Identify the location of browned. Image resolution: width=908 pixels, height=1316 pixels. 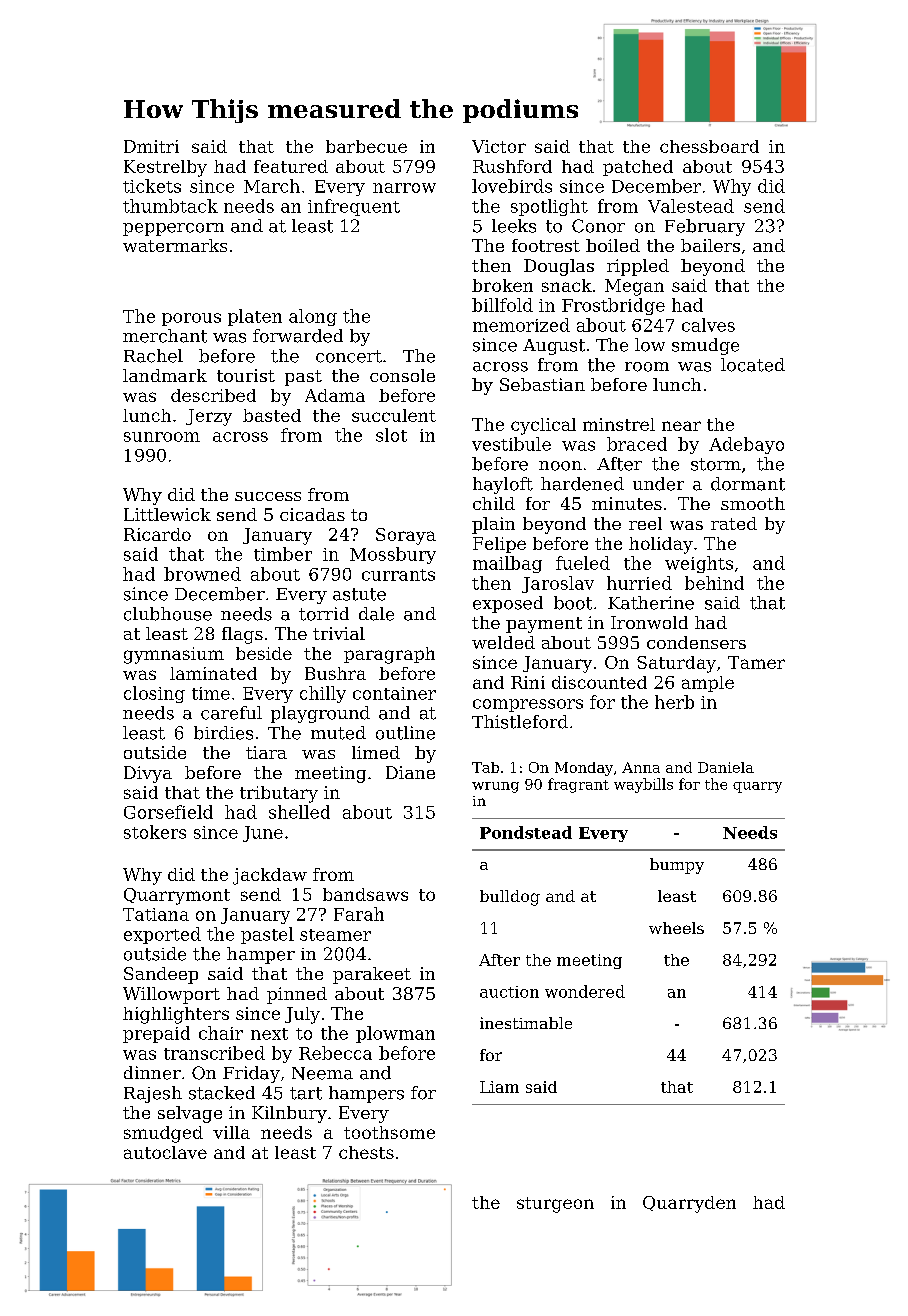
(202, 574).
